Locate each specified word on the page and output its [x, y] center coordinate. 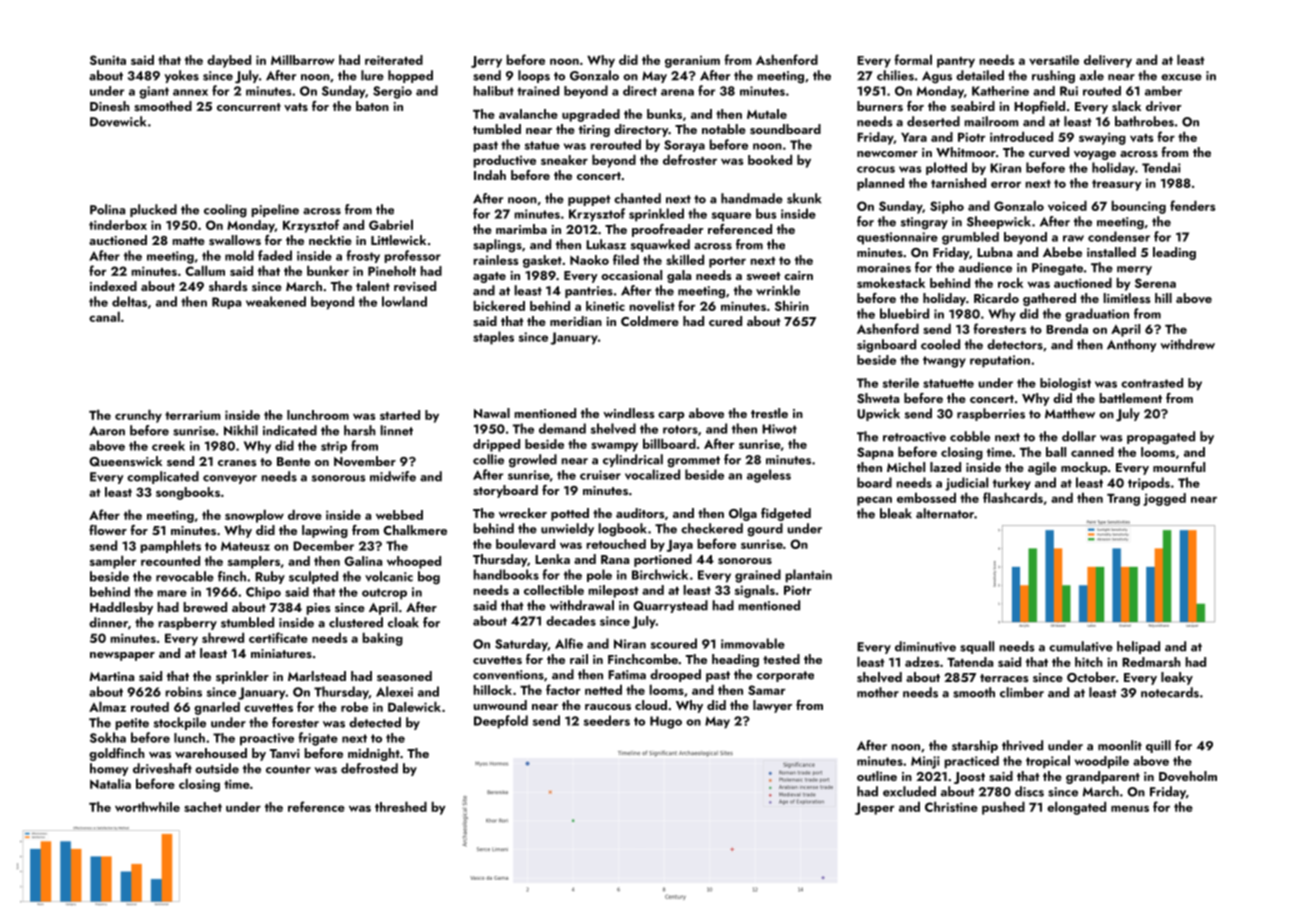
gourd [765, 530]
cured [725, 321]
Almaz [107, 706]
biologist [1065, 384]
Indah [490, 175]
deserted [933, 121]
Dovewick [118, 121]
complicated [163, 477]
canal [104, 316]
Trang [1123, 500]
